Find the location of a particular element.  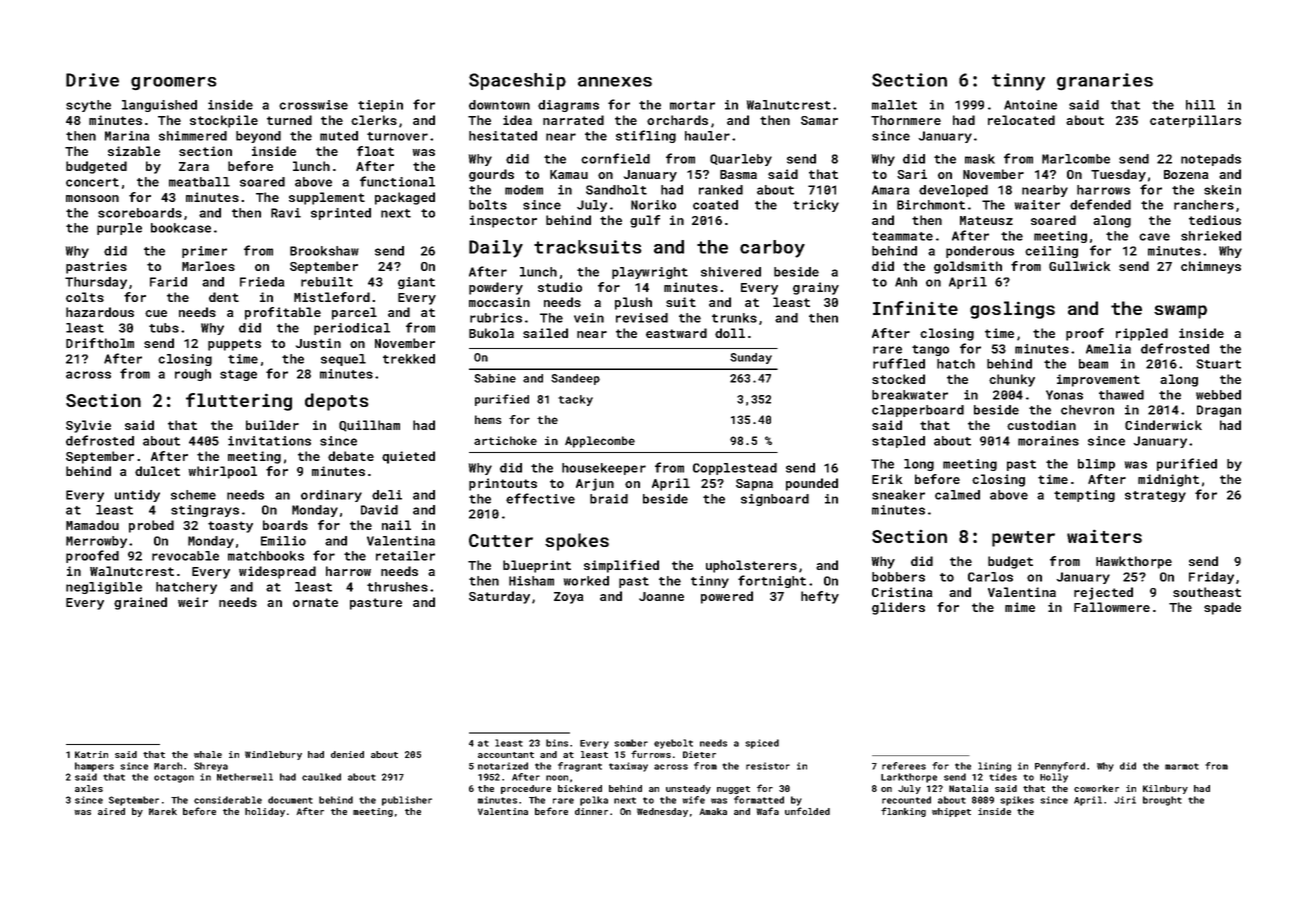

whippet is located at coordinates (951, 812).
